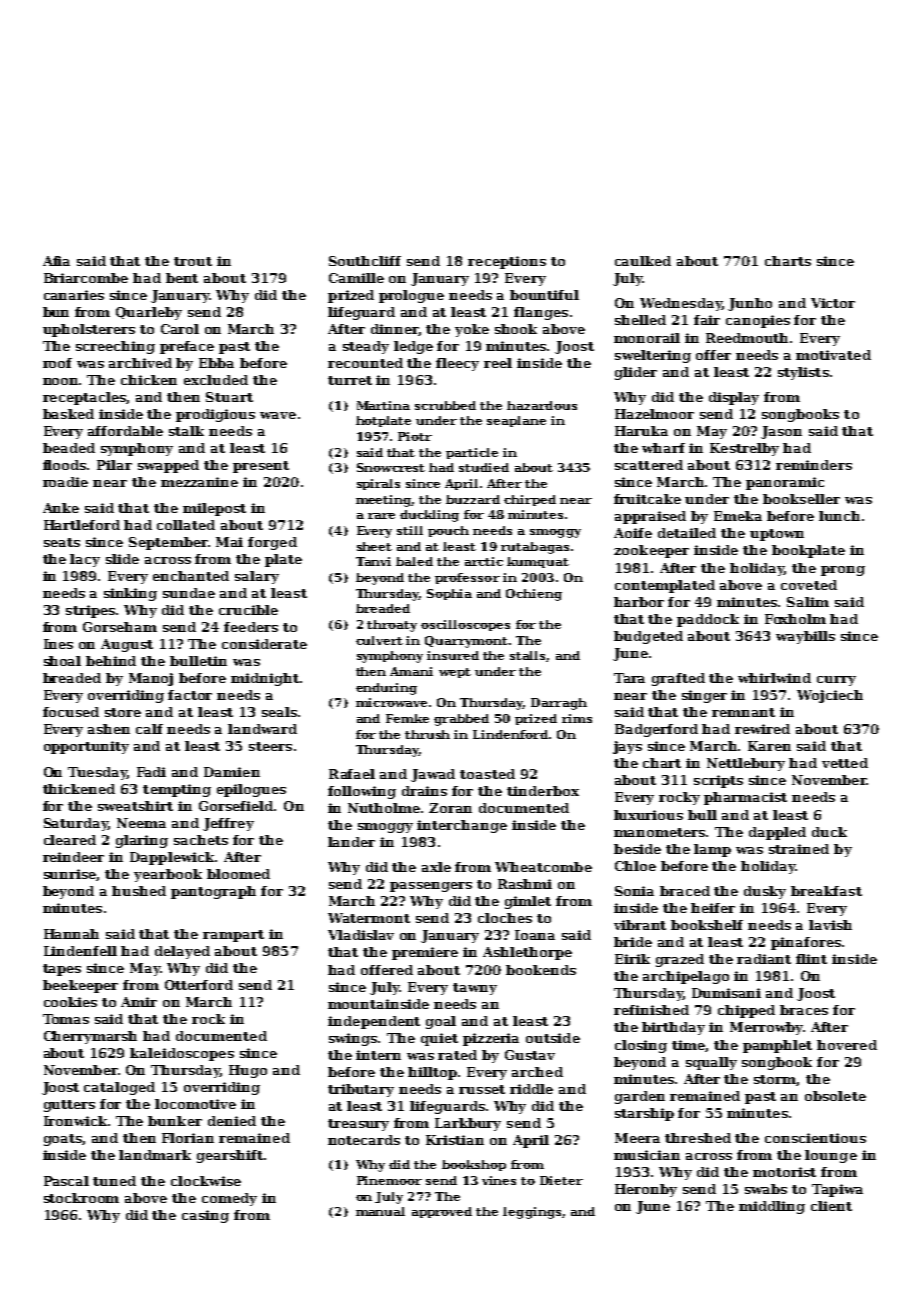  I want to click on Victor, so click(833, 303).
